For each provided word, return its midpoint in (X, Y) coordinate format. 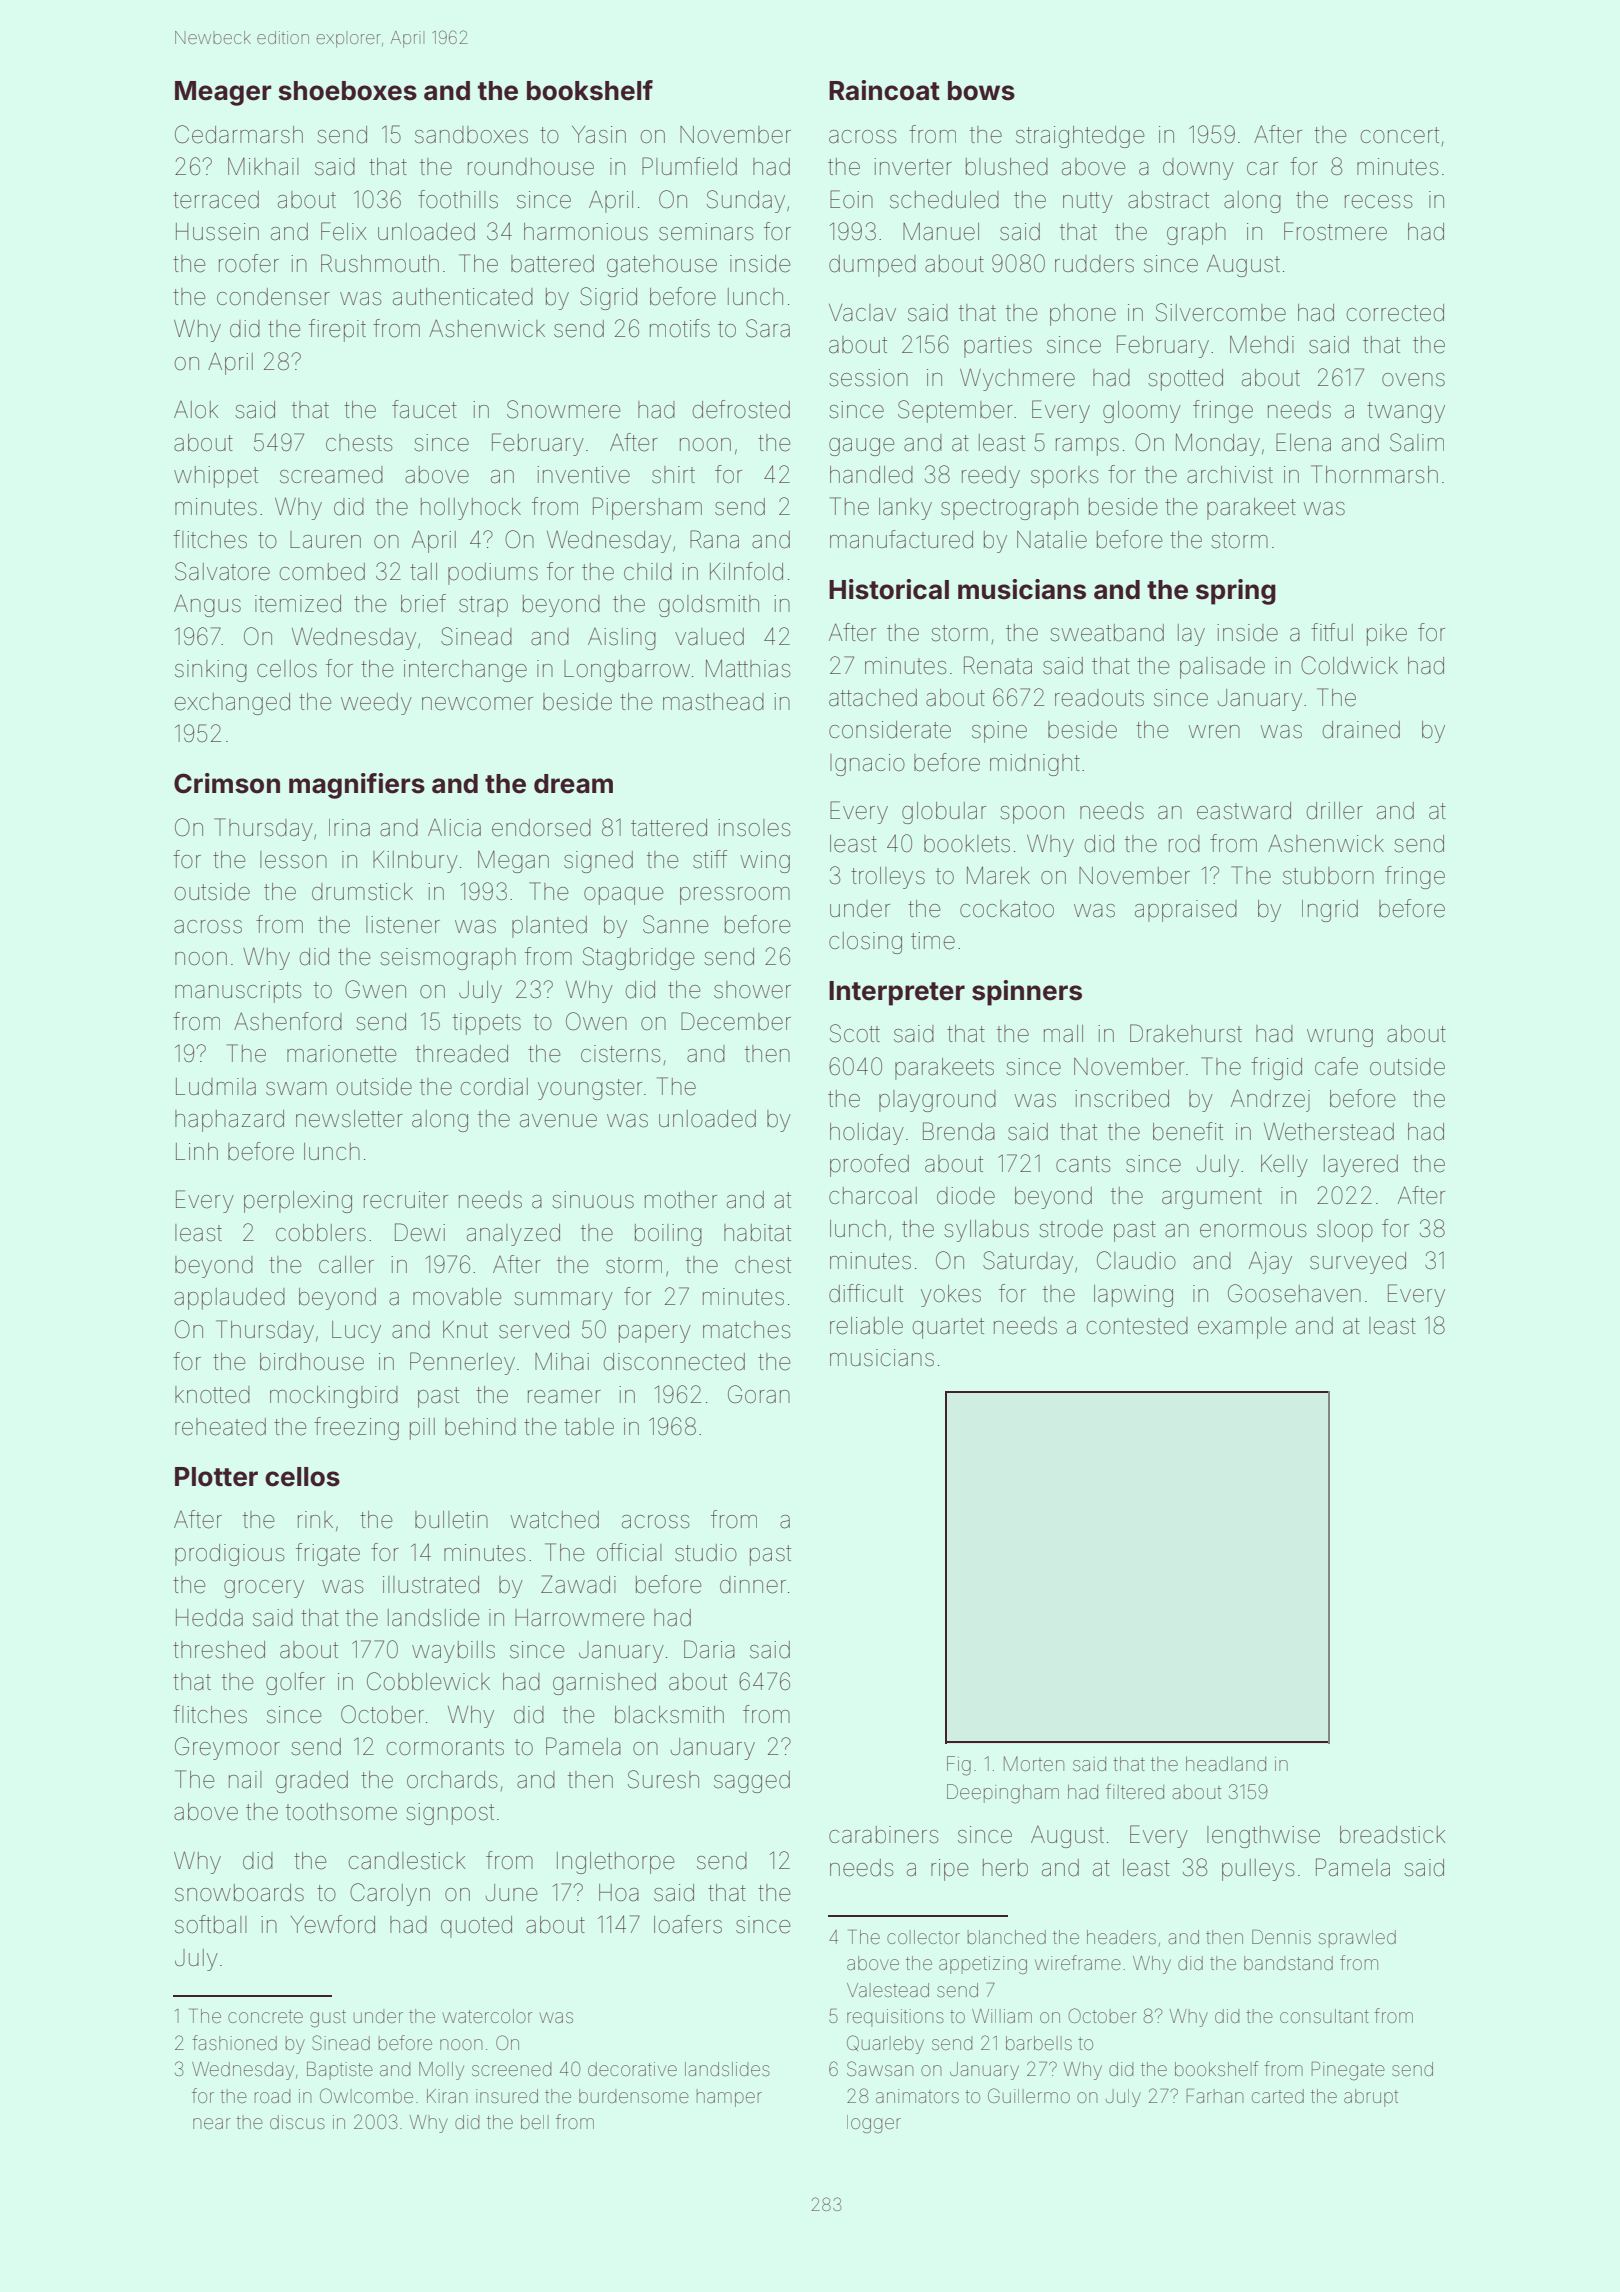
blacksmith (669, 1715)
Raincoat (884, 90)
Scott (855, 1033)
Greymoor (227, 1748)
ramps (1087, 447)
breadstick (1392, 1835)
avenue (558, 1121)
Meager (223, 93)
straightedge (1080, 137)
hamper (729, 2098)
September (955, 411)
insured (507, 2096)
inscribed (1122, 1099)
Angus (207, 606)
